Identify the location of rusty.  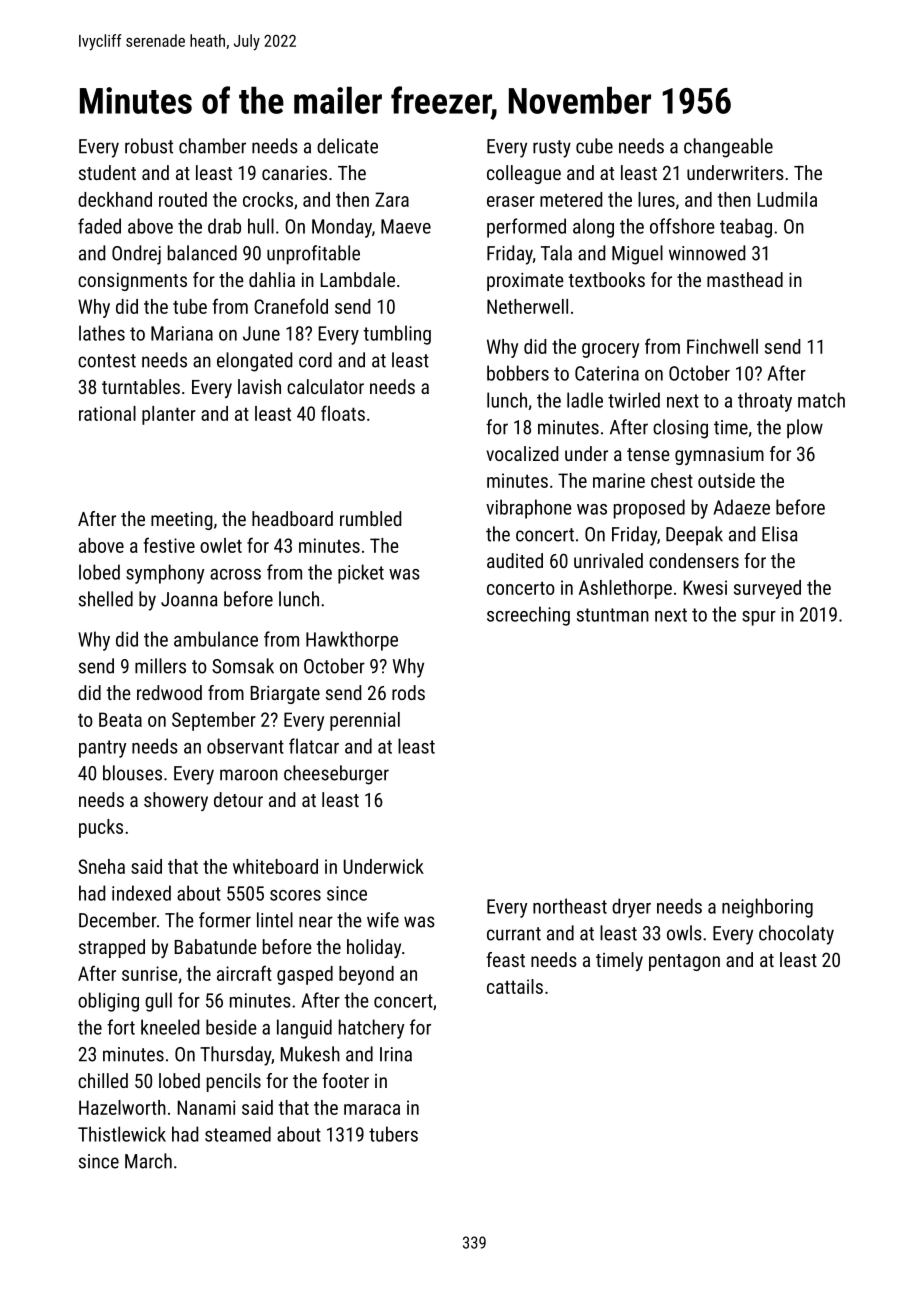
(552, 149).
